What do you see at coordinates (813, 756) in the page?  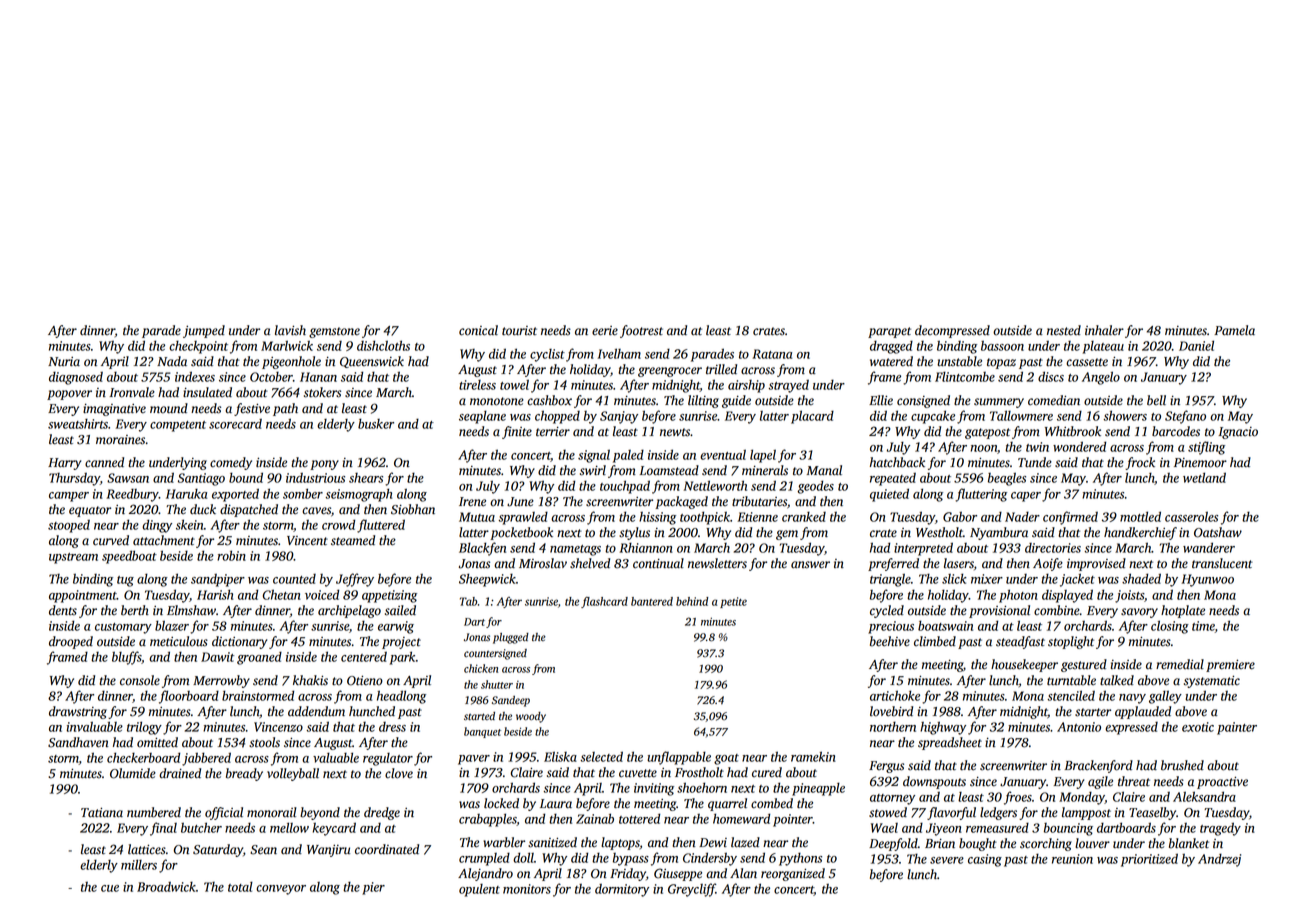 I see `ramekin` at bounding box center [813, 756].
